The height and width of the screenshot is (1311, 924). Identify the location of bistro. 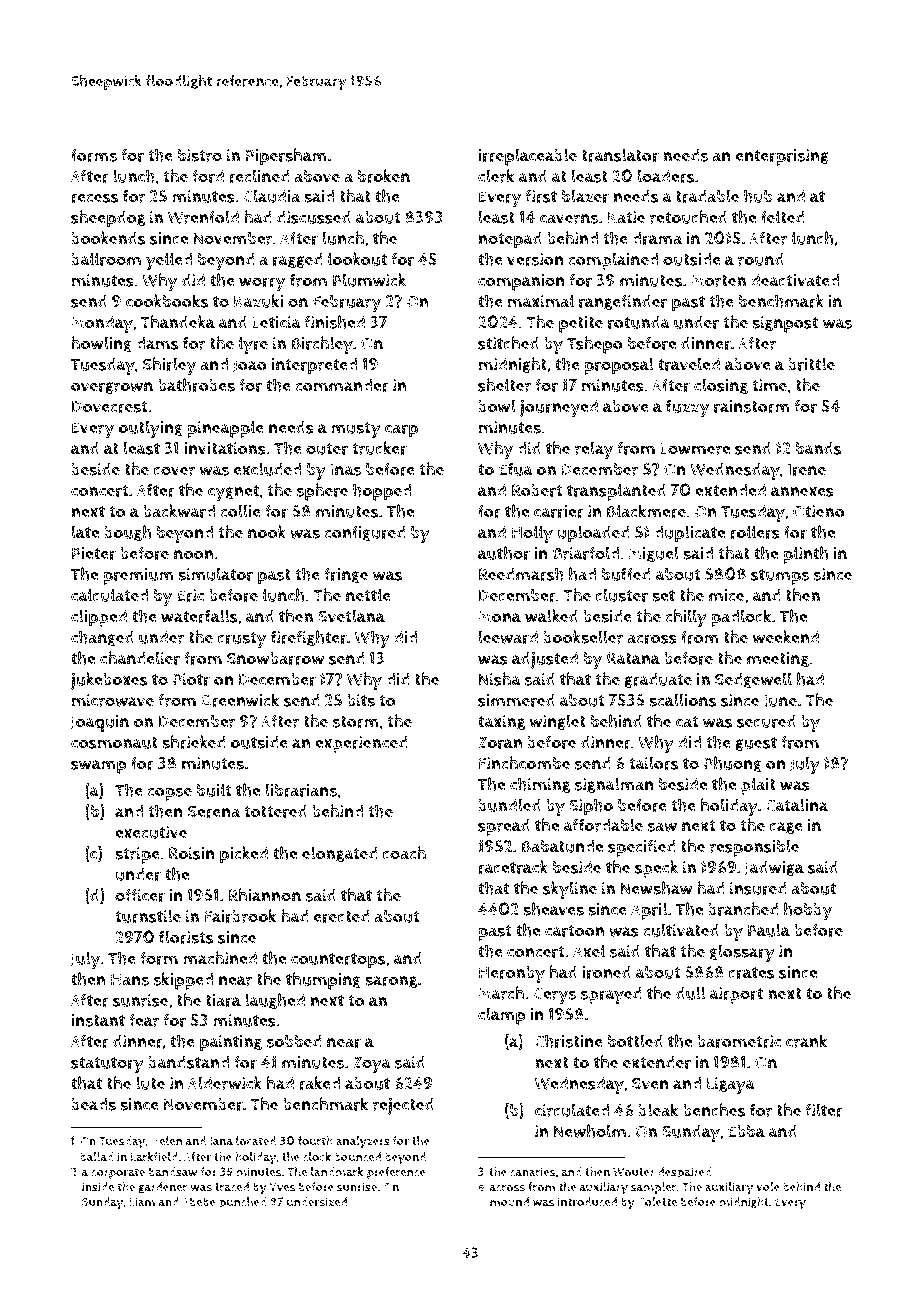
(200, 155).
